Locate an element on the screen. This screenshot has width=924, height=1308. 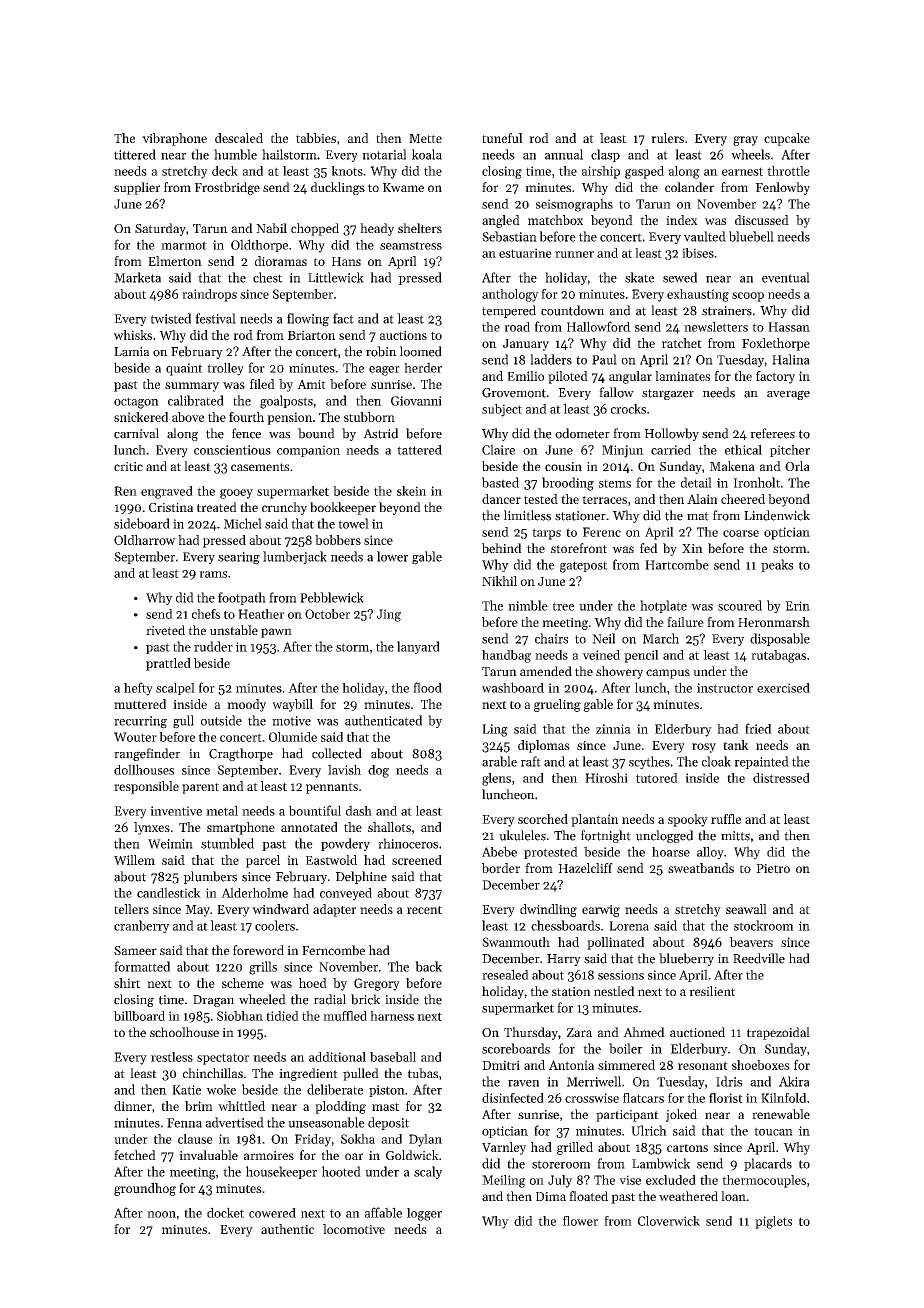
Hollowby is located at coordinates (672, 434).
